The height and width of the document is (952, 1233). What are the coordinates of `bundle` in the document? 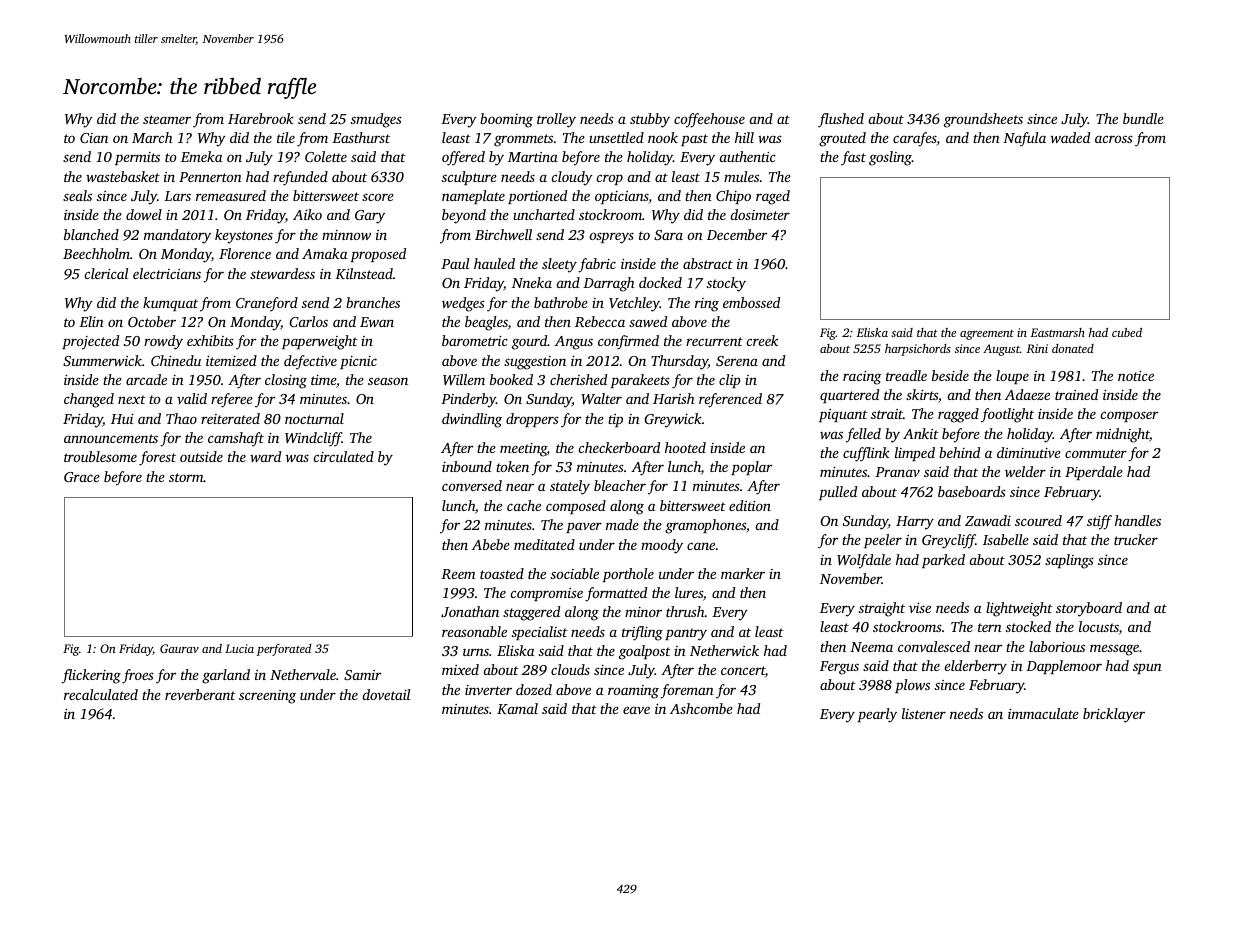 It's located at (1143, 118).
